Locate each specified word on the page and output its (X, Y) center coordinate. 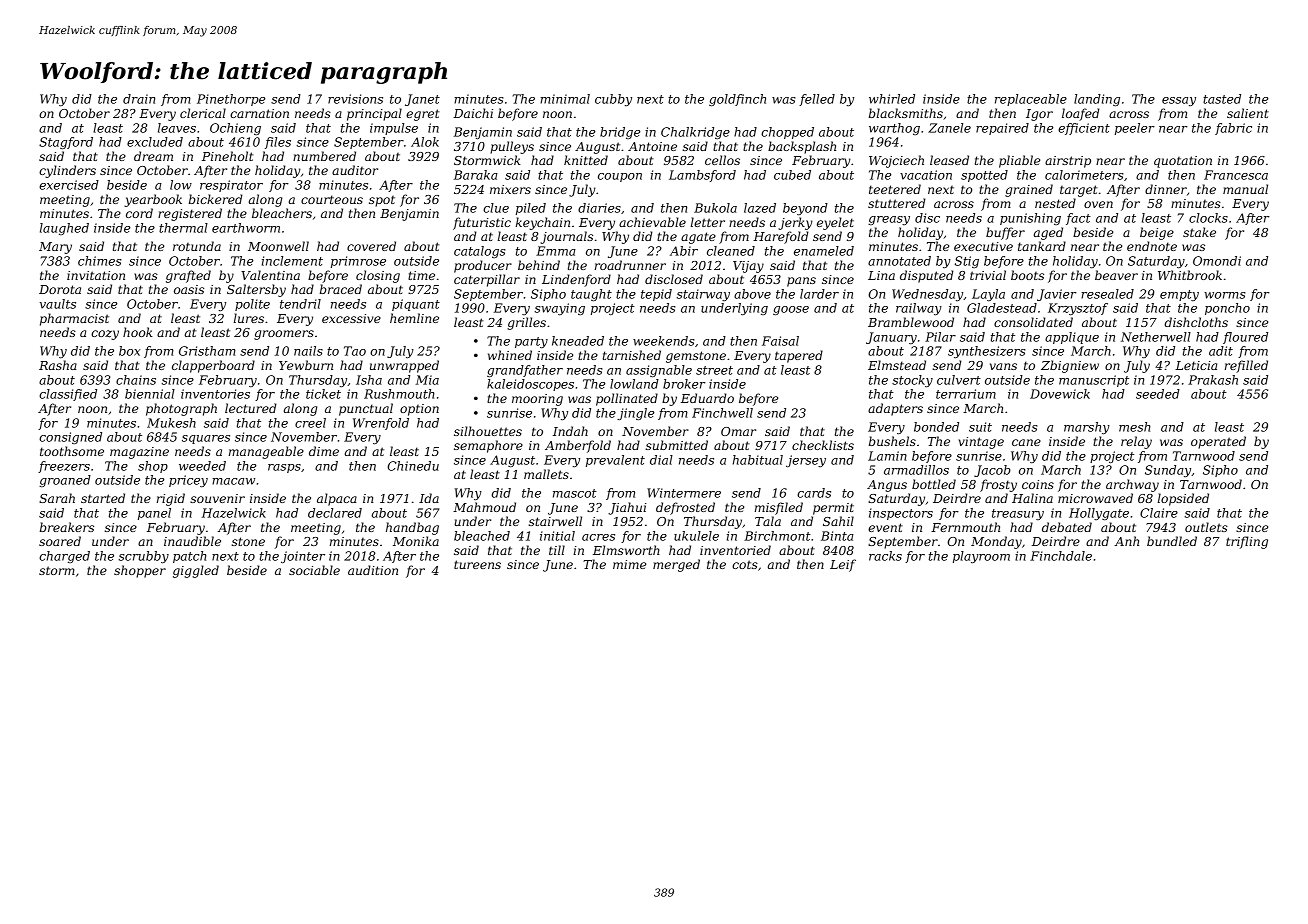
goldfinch (737, 100)
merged (676, 565)
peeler (1135, 129)
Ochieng (235, 129)
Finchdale (1061, 556)
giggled (196, 571)
